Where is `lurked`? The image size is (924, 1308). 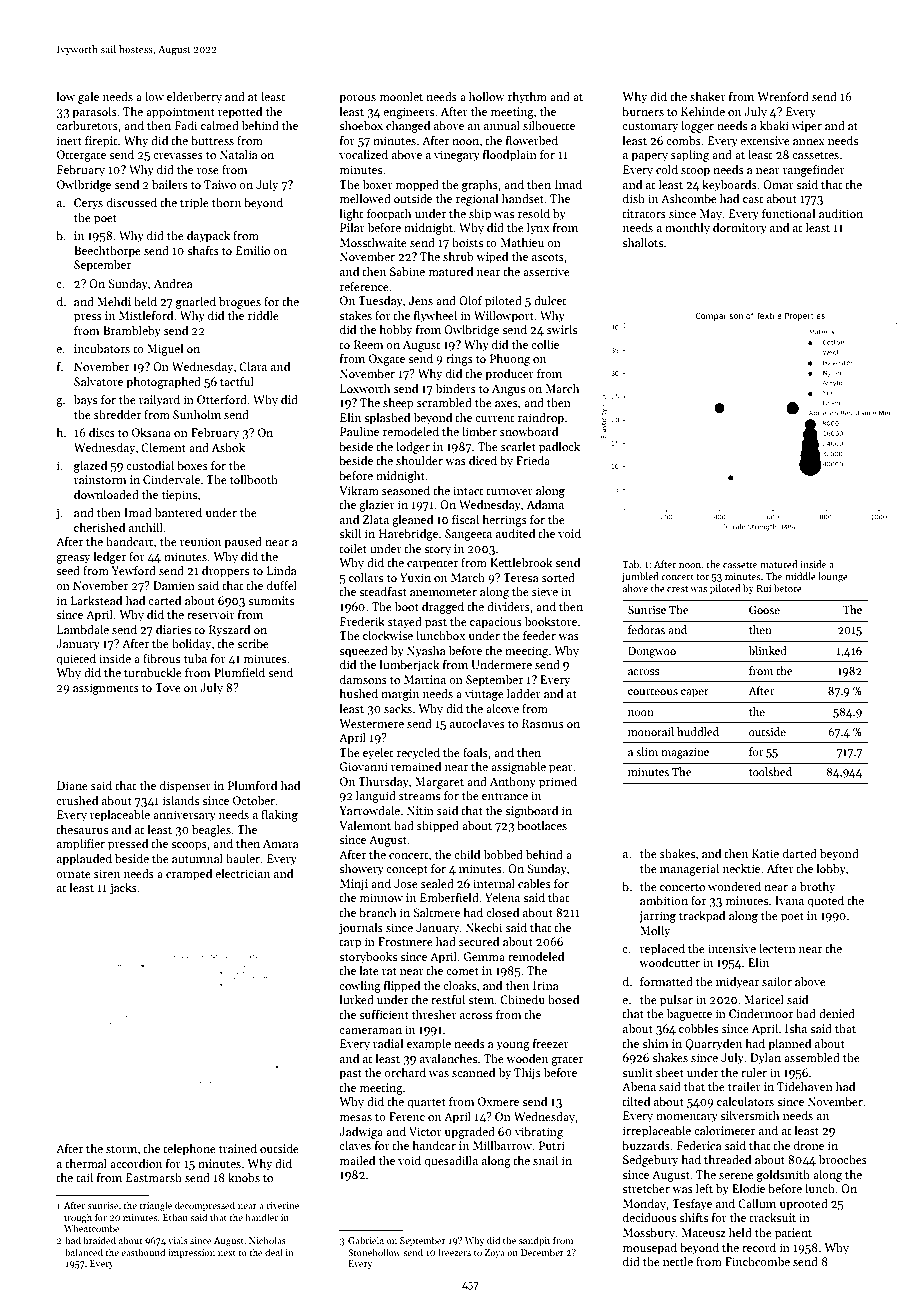 lurked is located at coordinates (357, 999).
